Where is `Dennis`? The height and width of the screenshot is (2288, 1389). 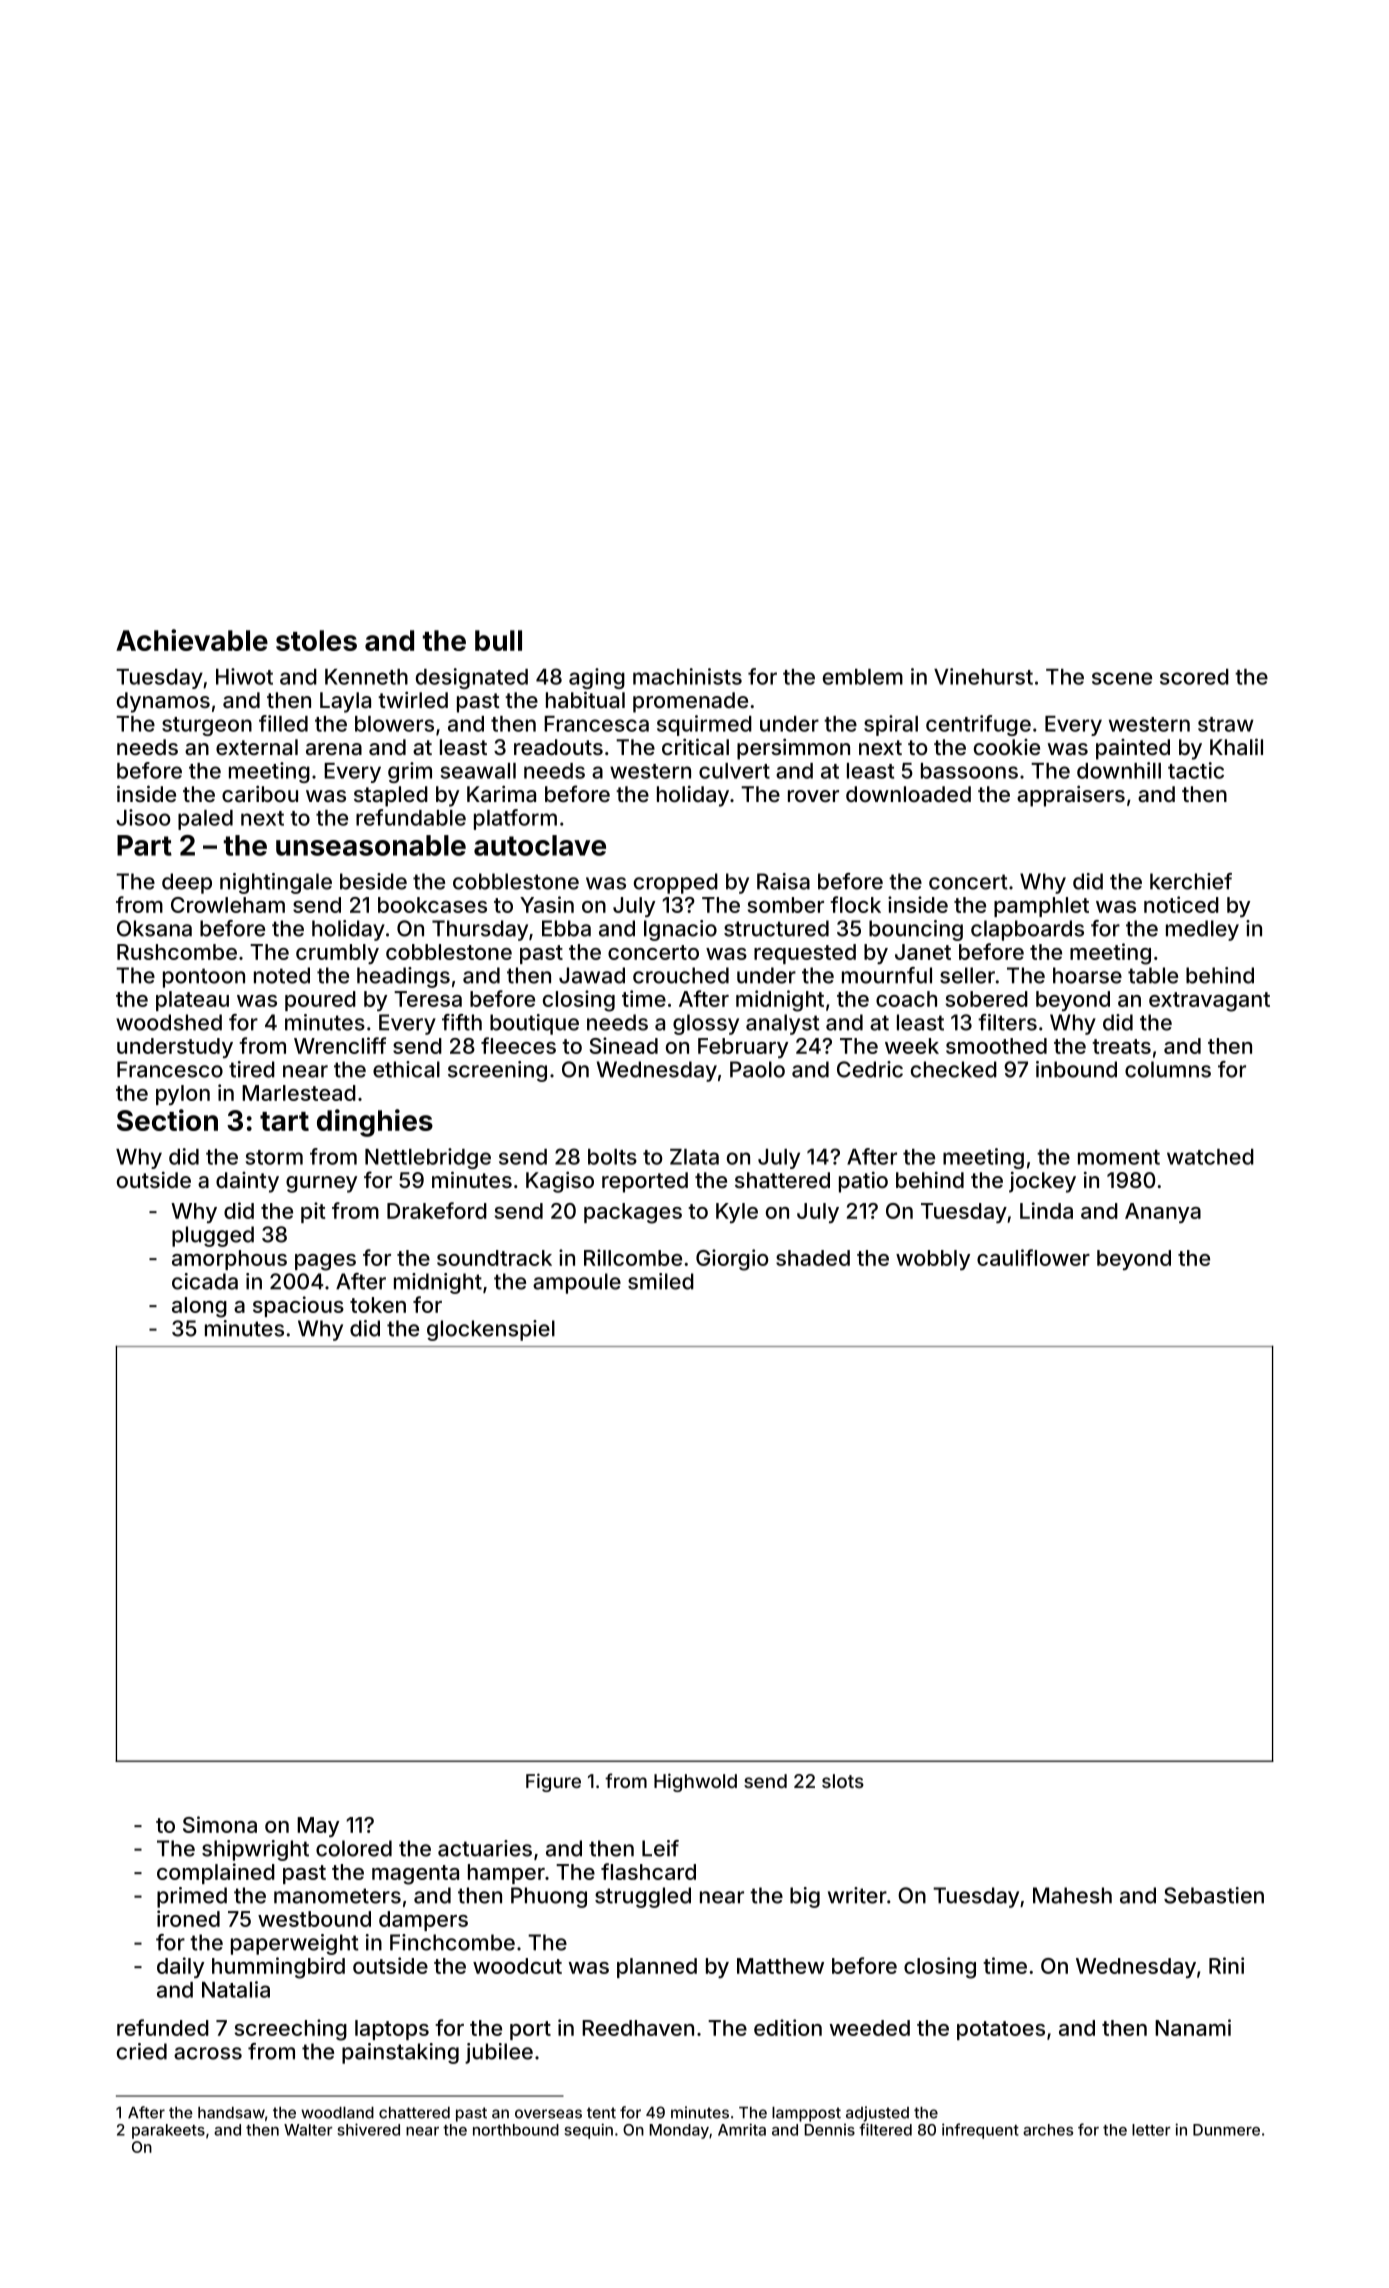 Dennis is located at coordinates (830, 2130).
